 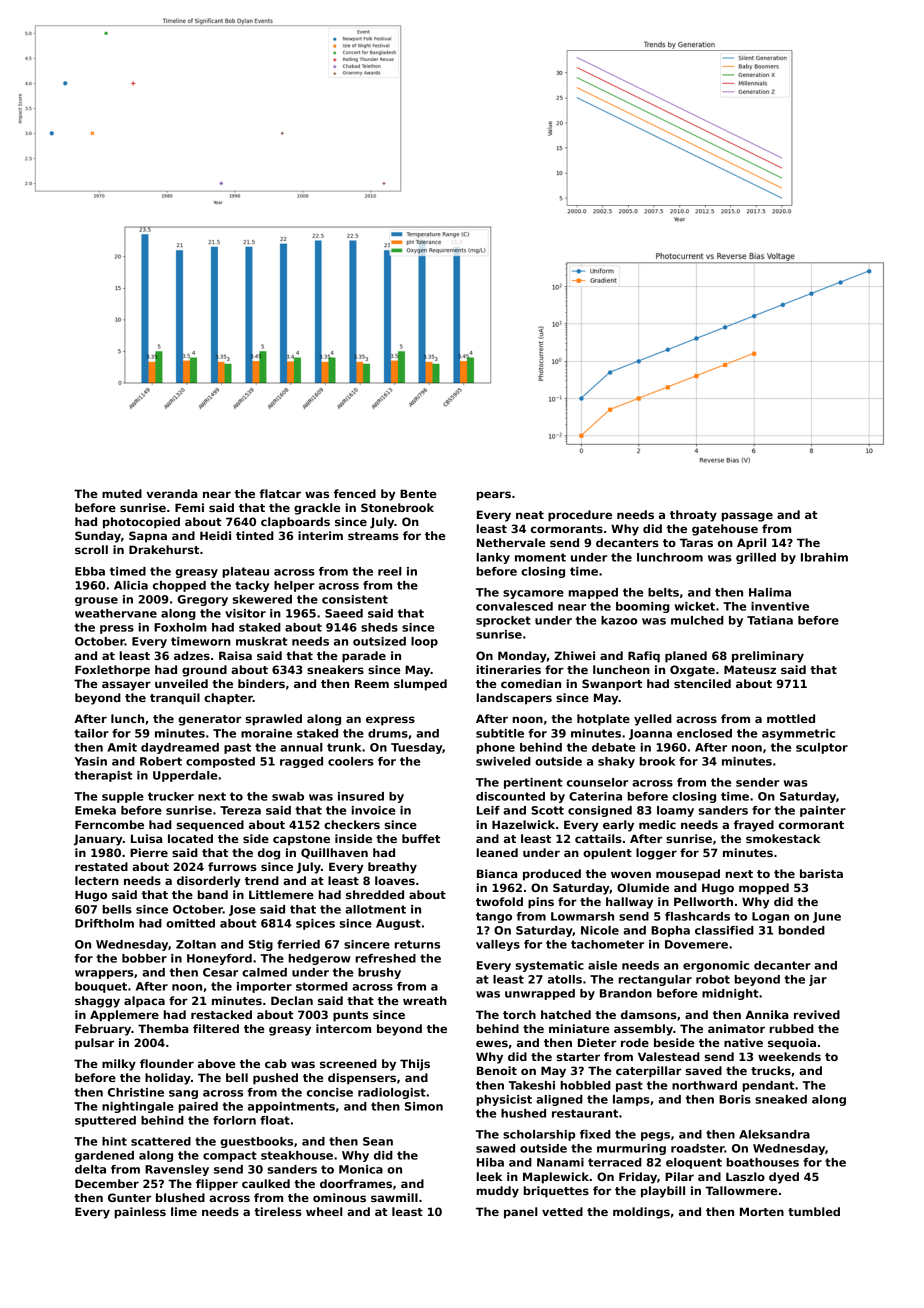 What do you see at coordinates (747, 517) in the page?
I see `passage` at bounding box center [747, 517].
